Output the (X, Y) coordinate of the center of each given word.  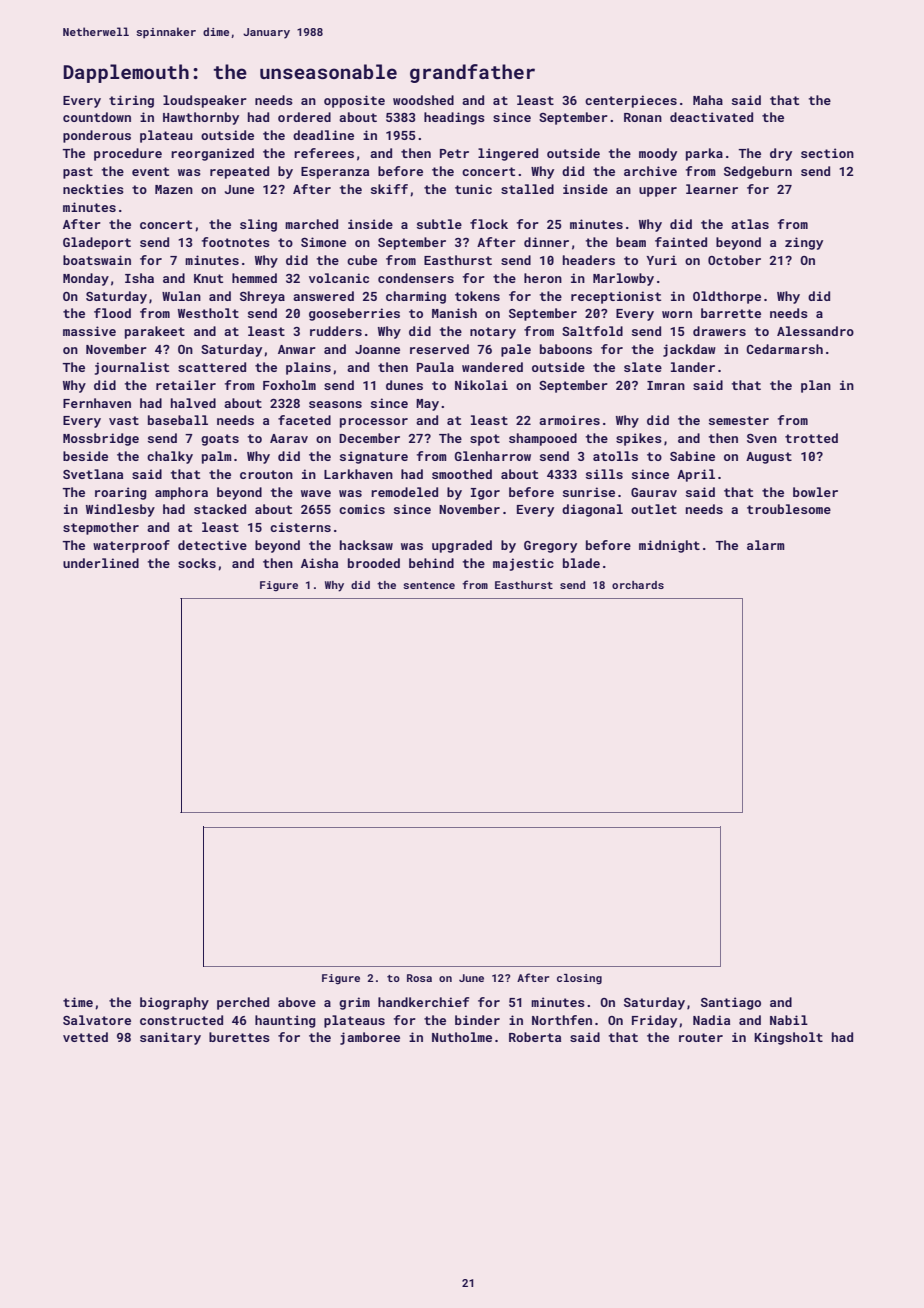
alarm (766, 545)
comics (362, 509)
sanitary (170, 1038)
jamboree (370, 1038)
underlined (101, 563)
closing (579, 979)
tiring (131, 101)
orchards (638, 585)
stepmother (101, 528)
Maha (708, 100)
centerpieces (631, 101)
